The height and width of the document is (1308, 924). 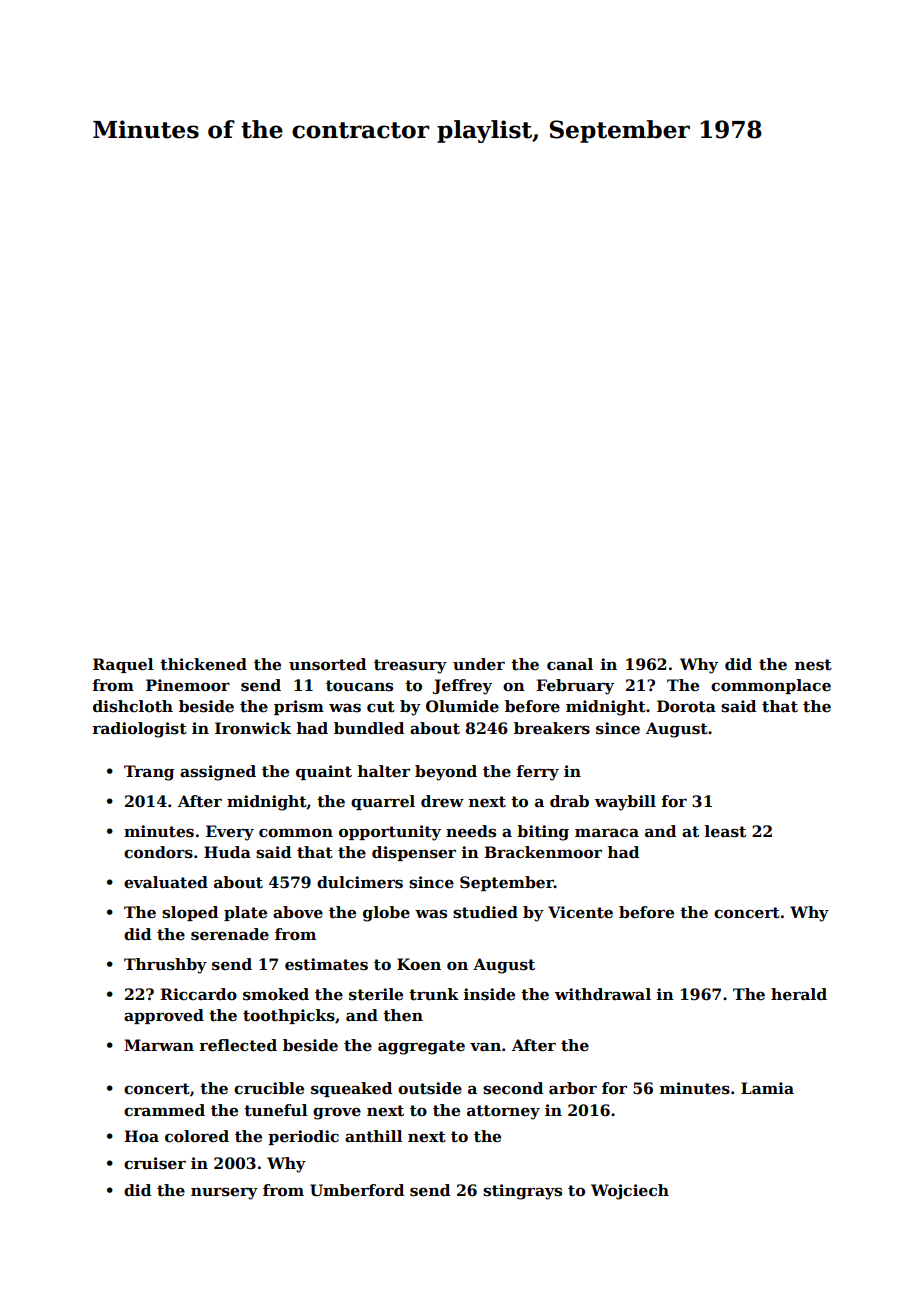 I want to click on Vicente, so click(x=580, y=912).
